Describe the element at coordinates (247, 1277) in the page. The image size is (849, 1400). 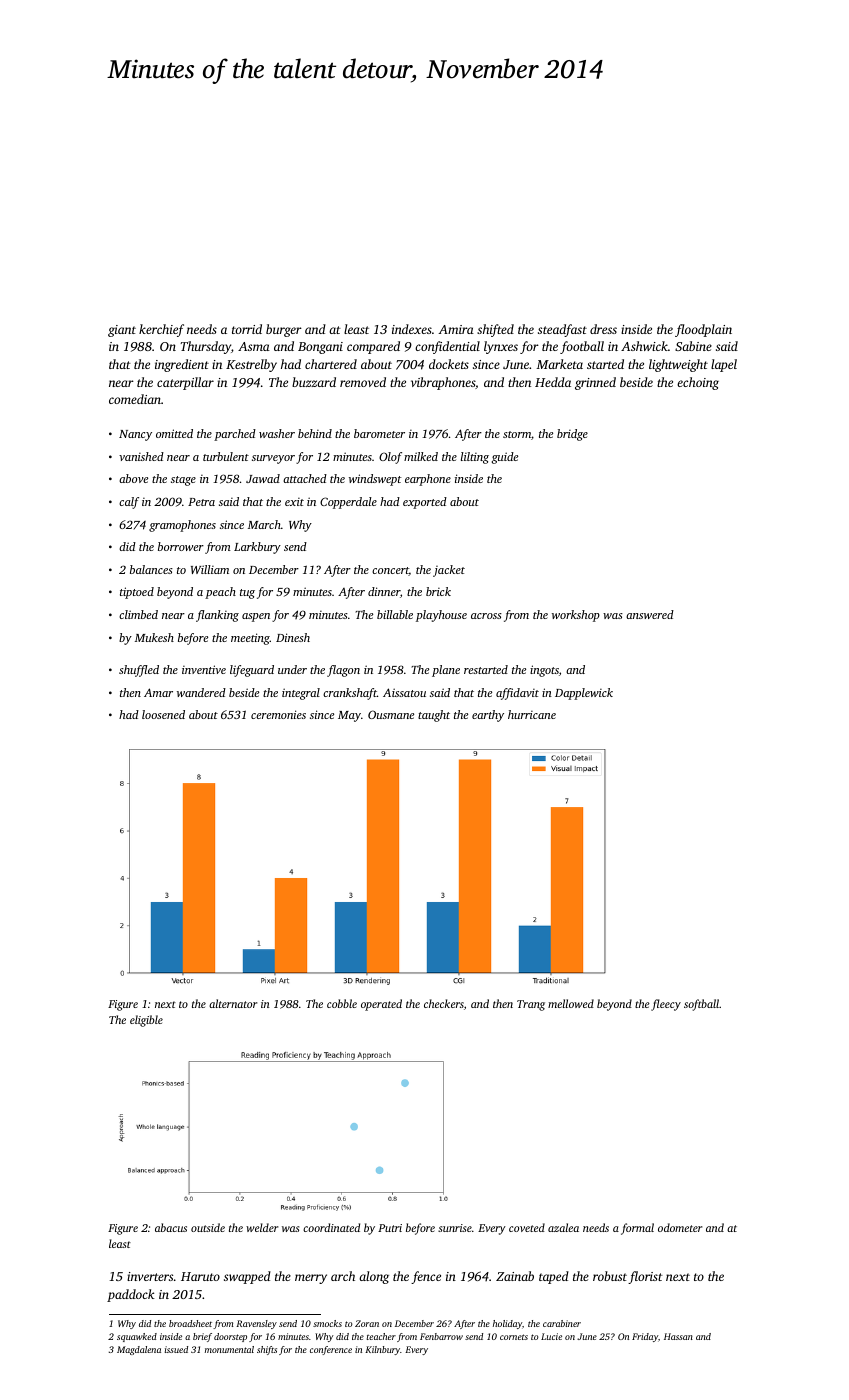
I see `swapped` at that location.
